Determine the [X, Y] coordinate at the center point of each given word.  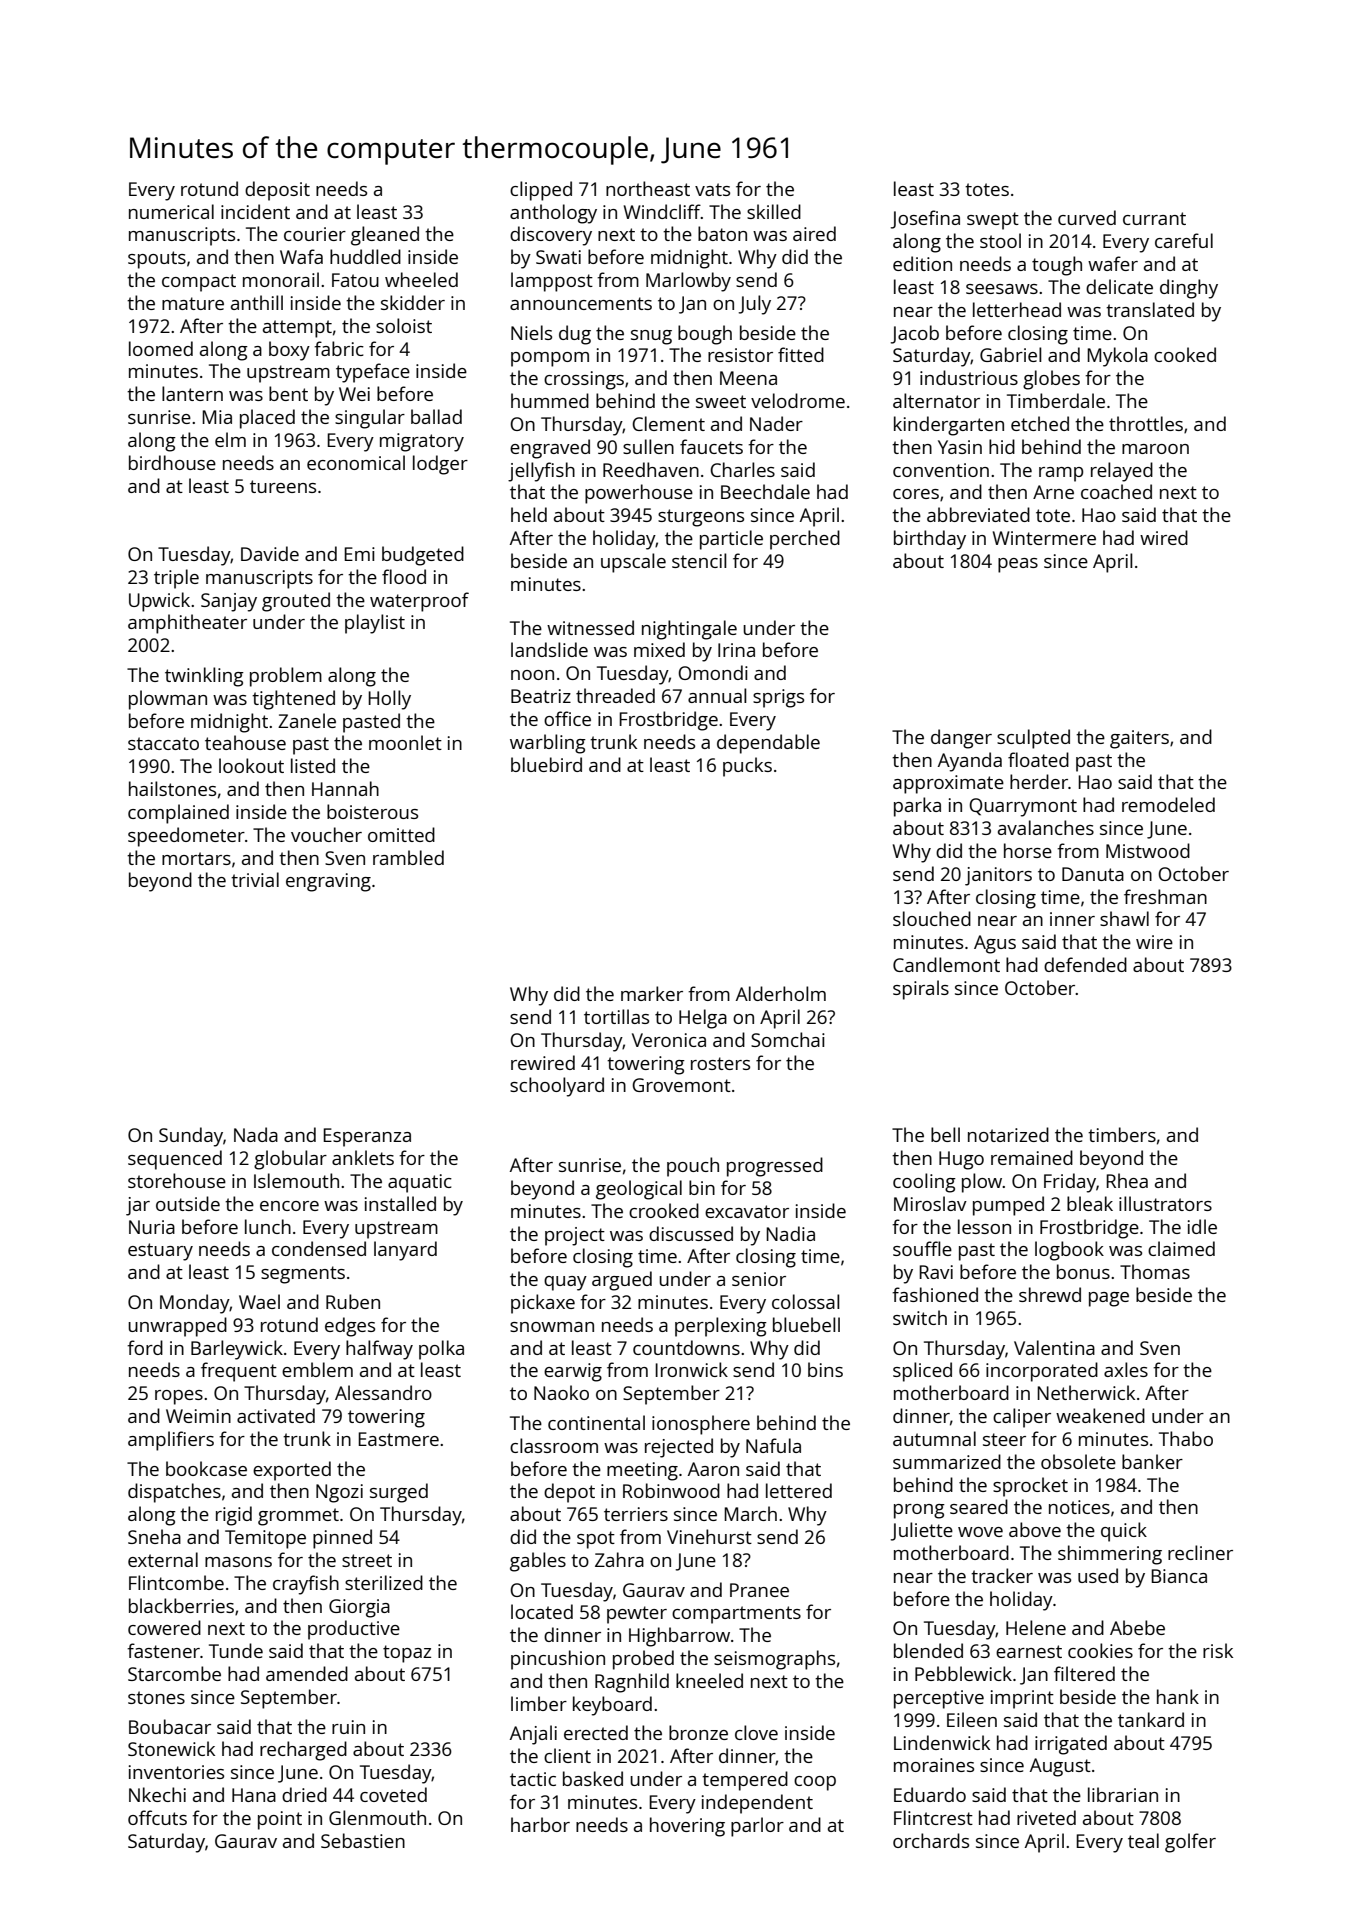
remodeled [1168, 804]
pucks [747, 767]
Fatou [355, 280]
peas [1018, 565]
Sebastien [363, 1840]
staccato [163, 743]
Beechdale [765, 491]
